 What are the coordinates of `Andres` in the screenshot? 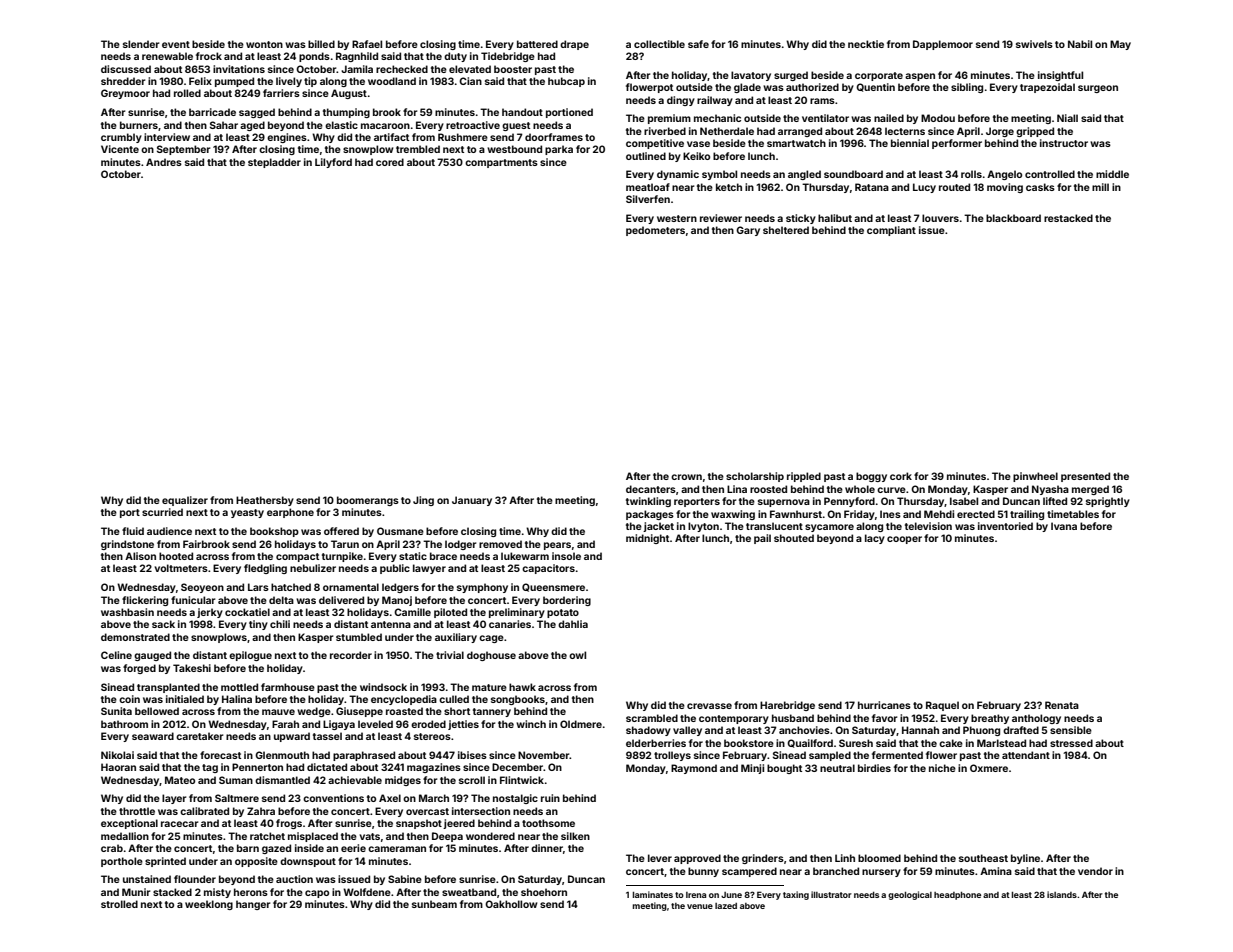 It's located at (164, 162).
